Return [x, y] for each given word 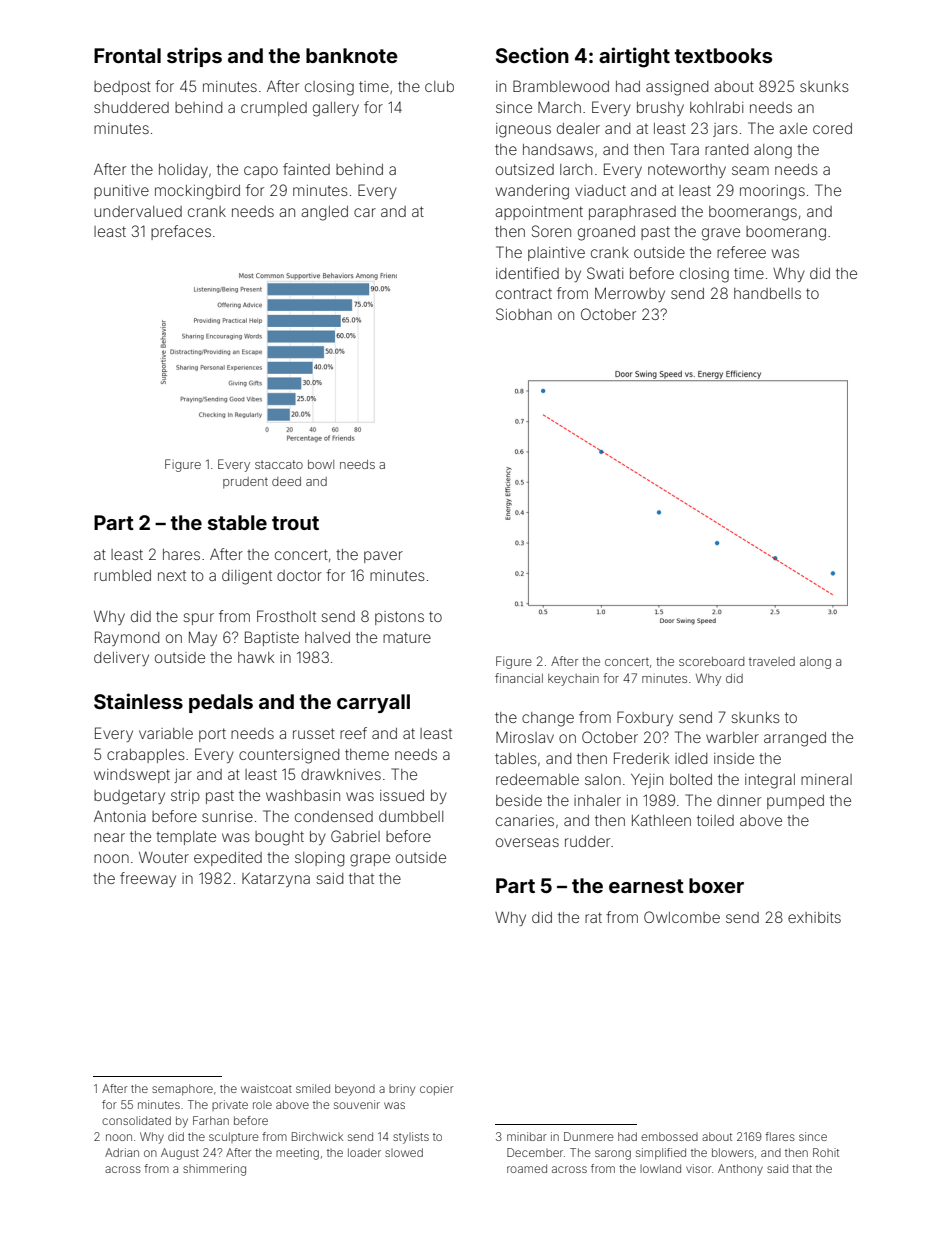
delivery [121, 659]
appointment [539, 213]
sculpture [234, 1137]
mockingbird [197, 192]
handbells [767, 293]
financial [519, 678]
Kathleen [661, 820]
